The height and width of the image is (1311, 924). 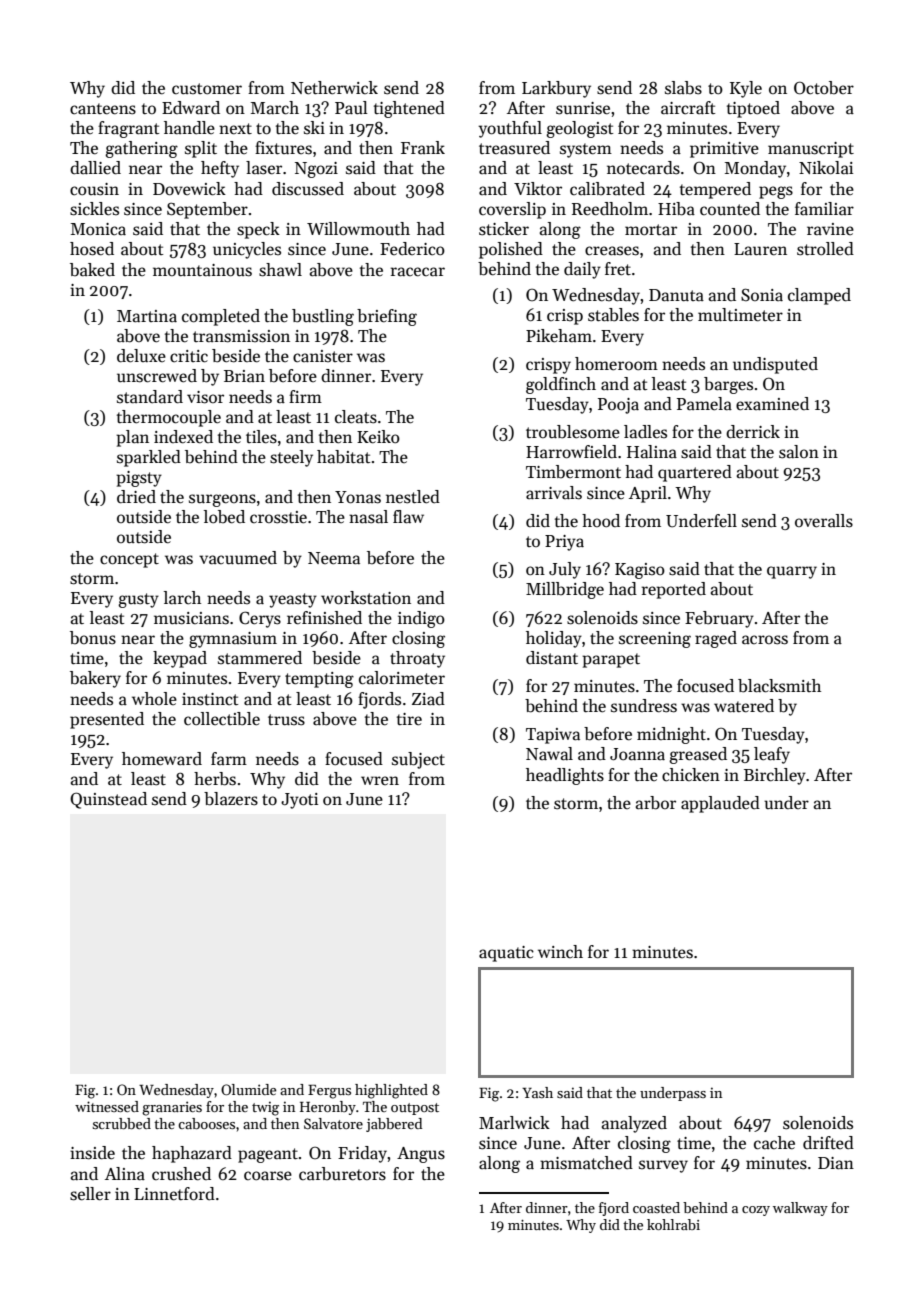 I want to click on flaw, so click(x=408, y=517).
